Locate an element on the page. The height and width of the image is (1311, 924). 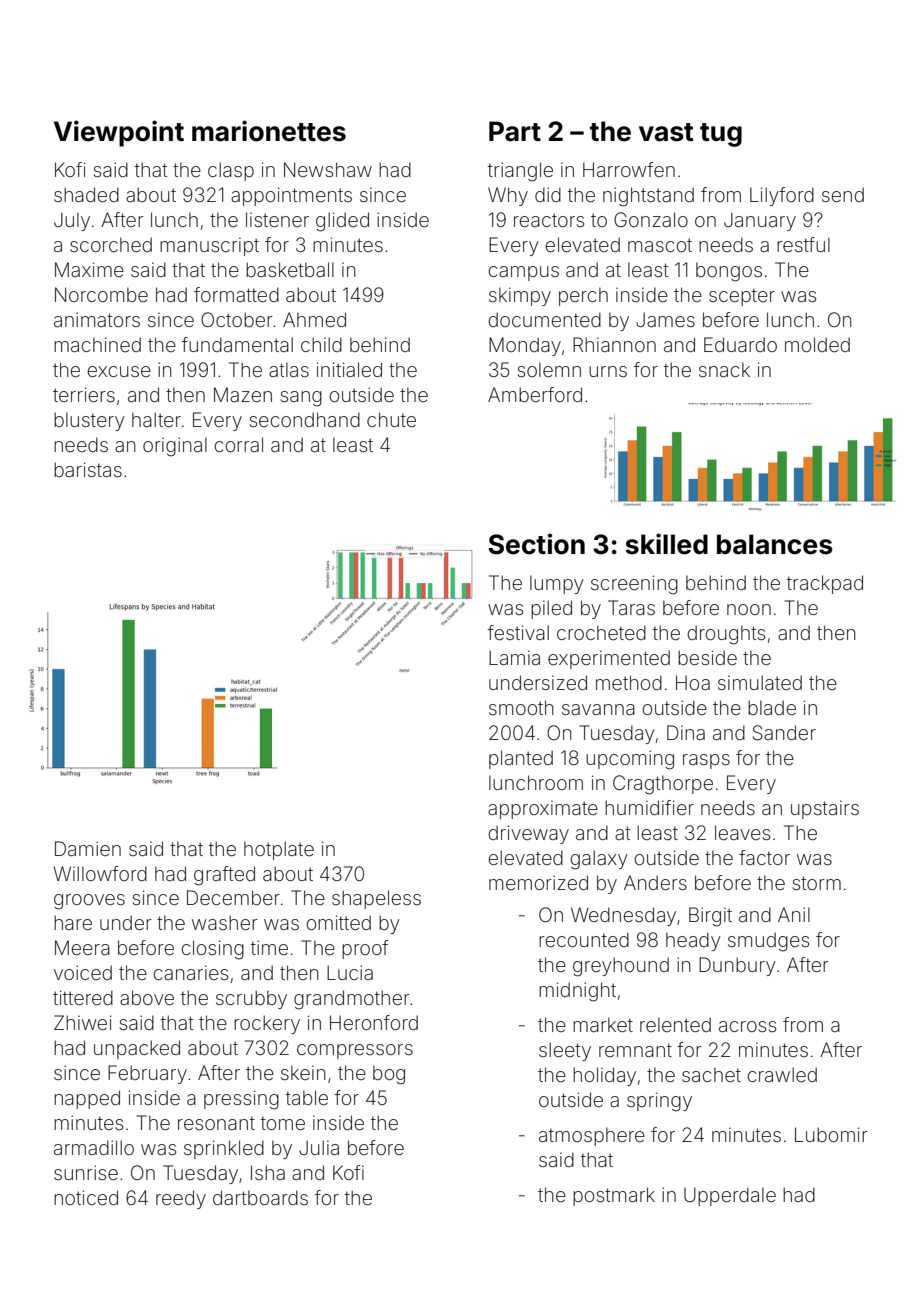
basketball is located at coordinates (290, 269).
